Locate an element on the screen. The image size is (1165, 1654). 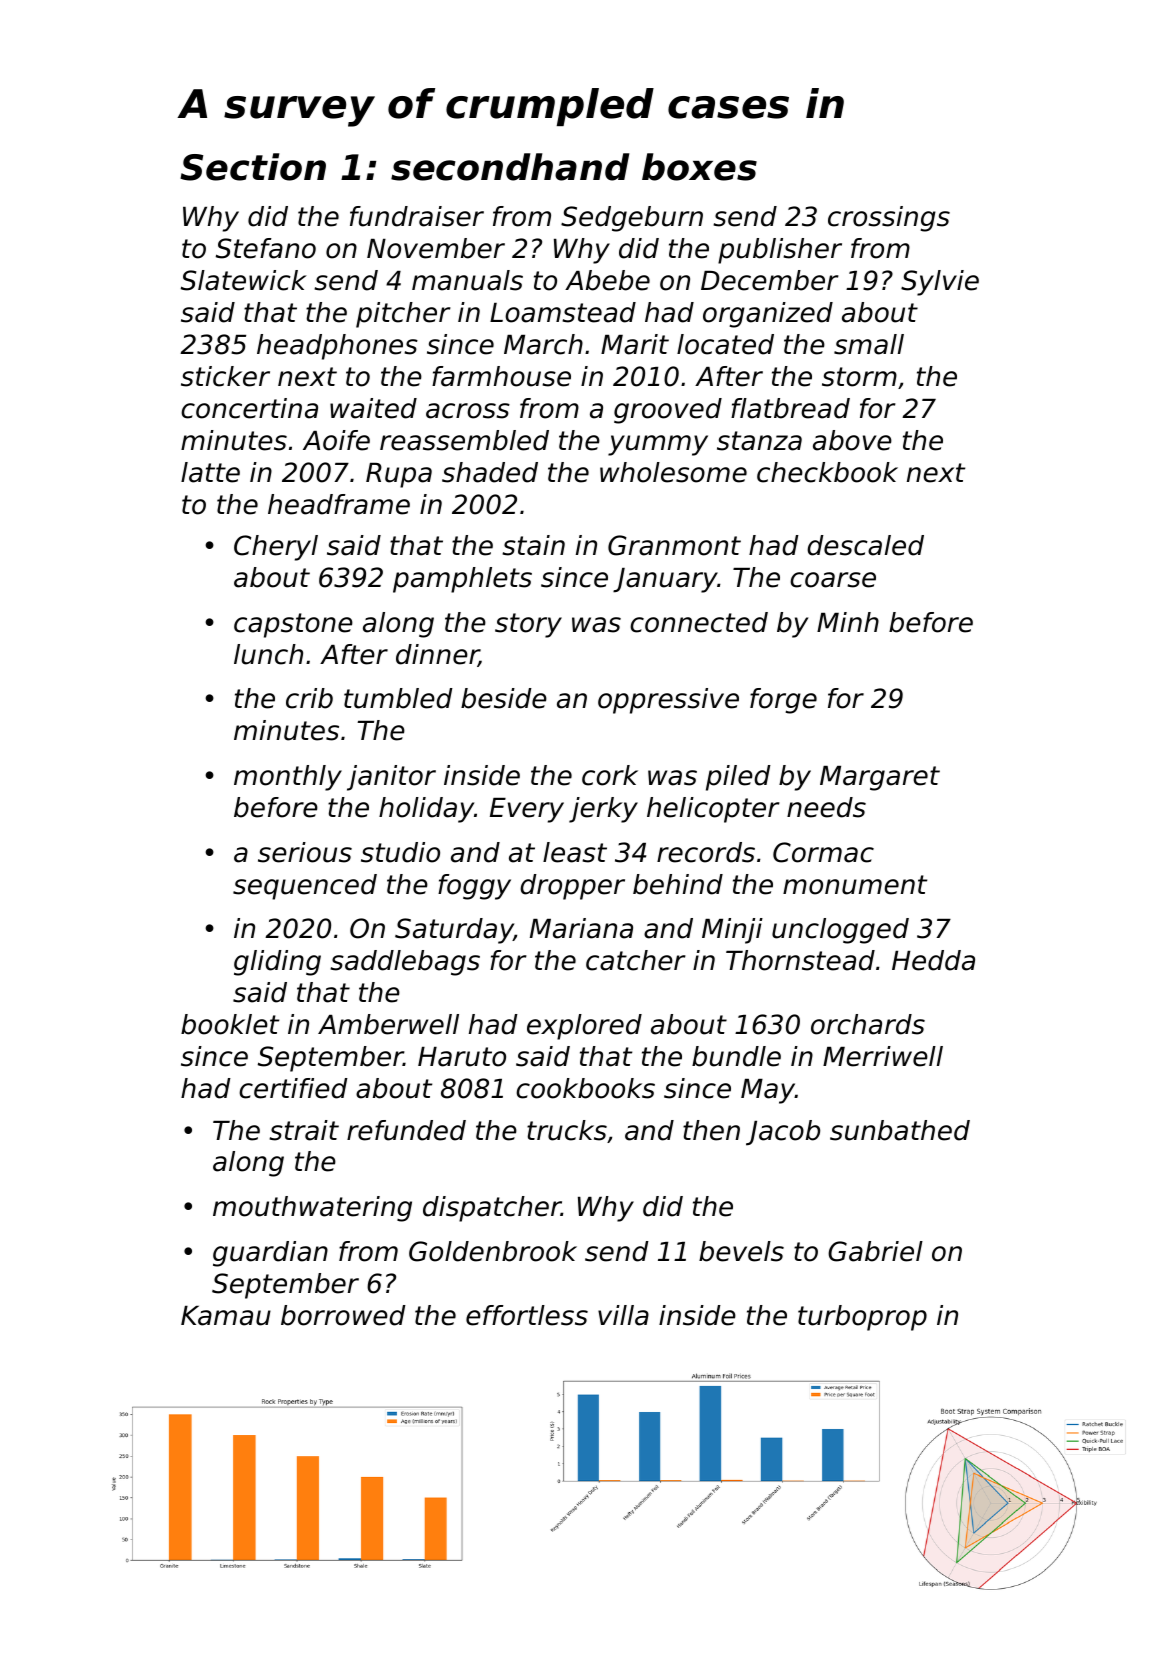
Margaret is located at coordinates (880, 778).
